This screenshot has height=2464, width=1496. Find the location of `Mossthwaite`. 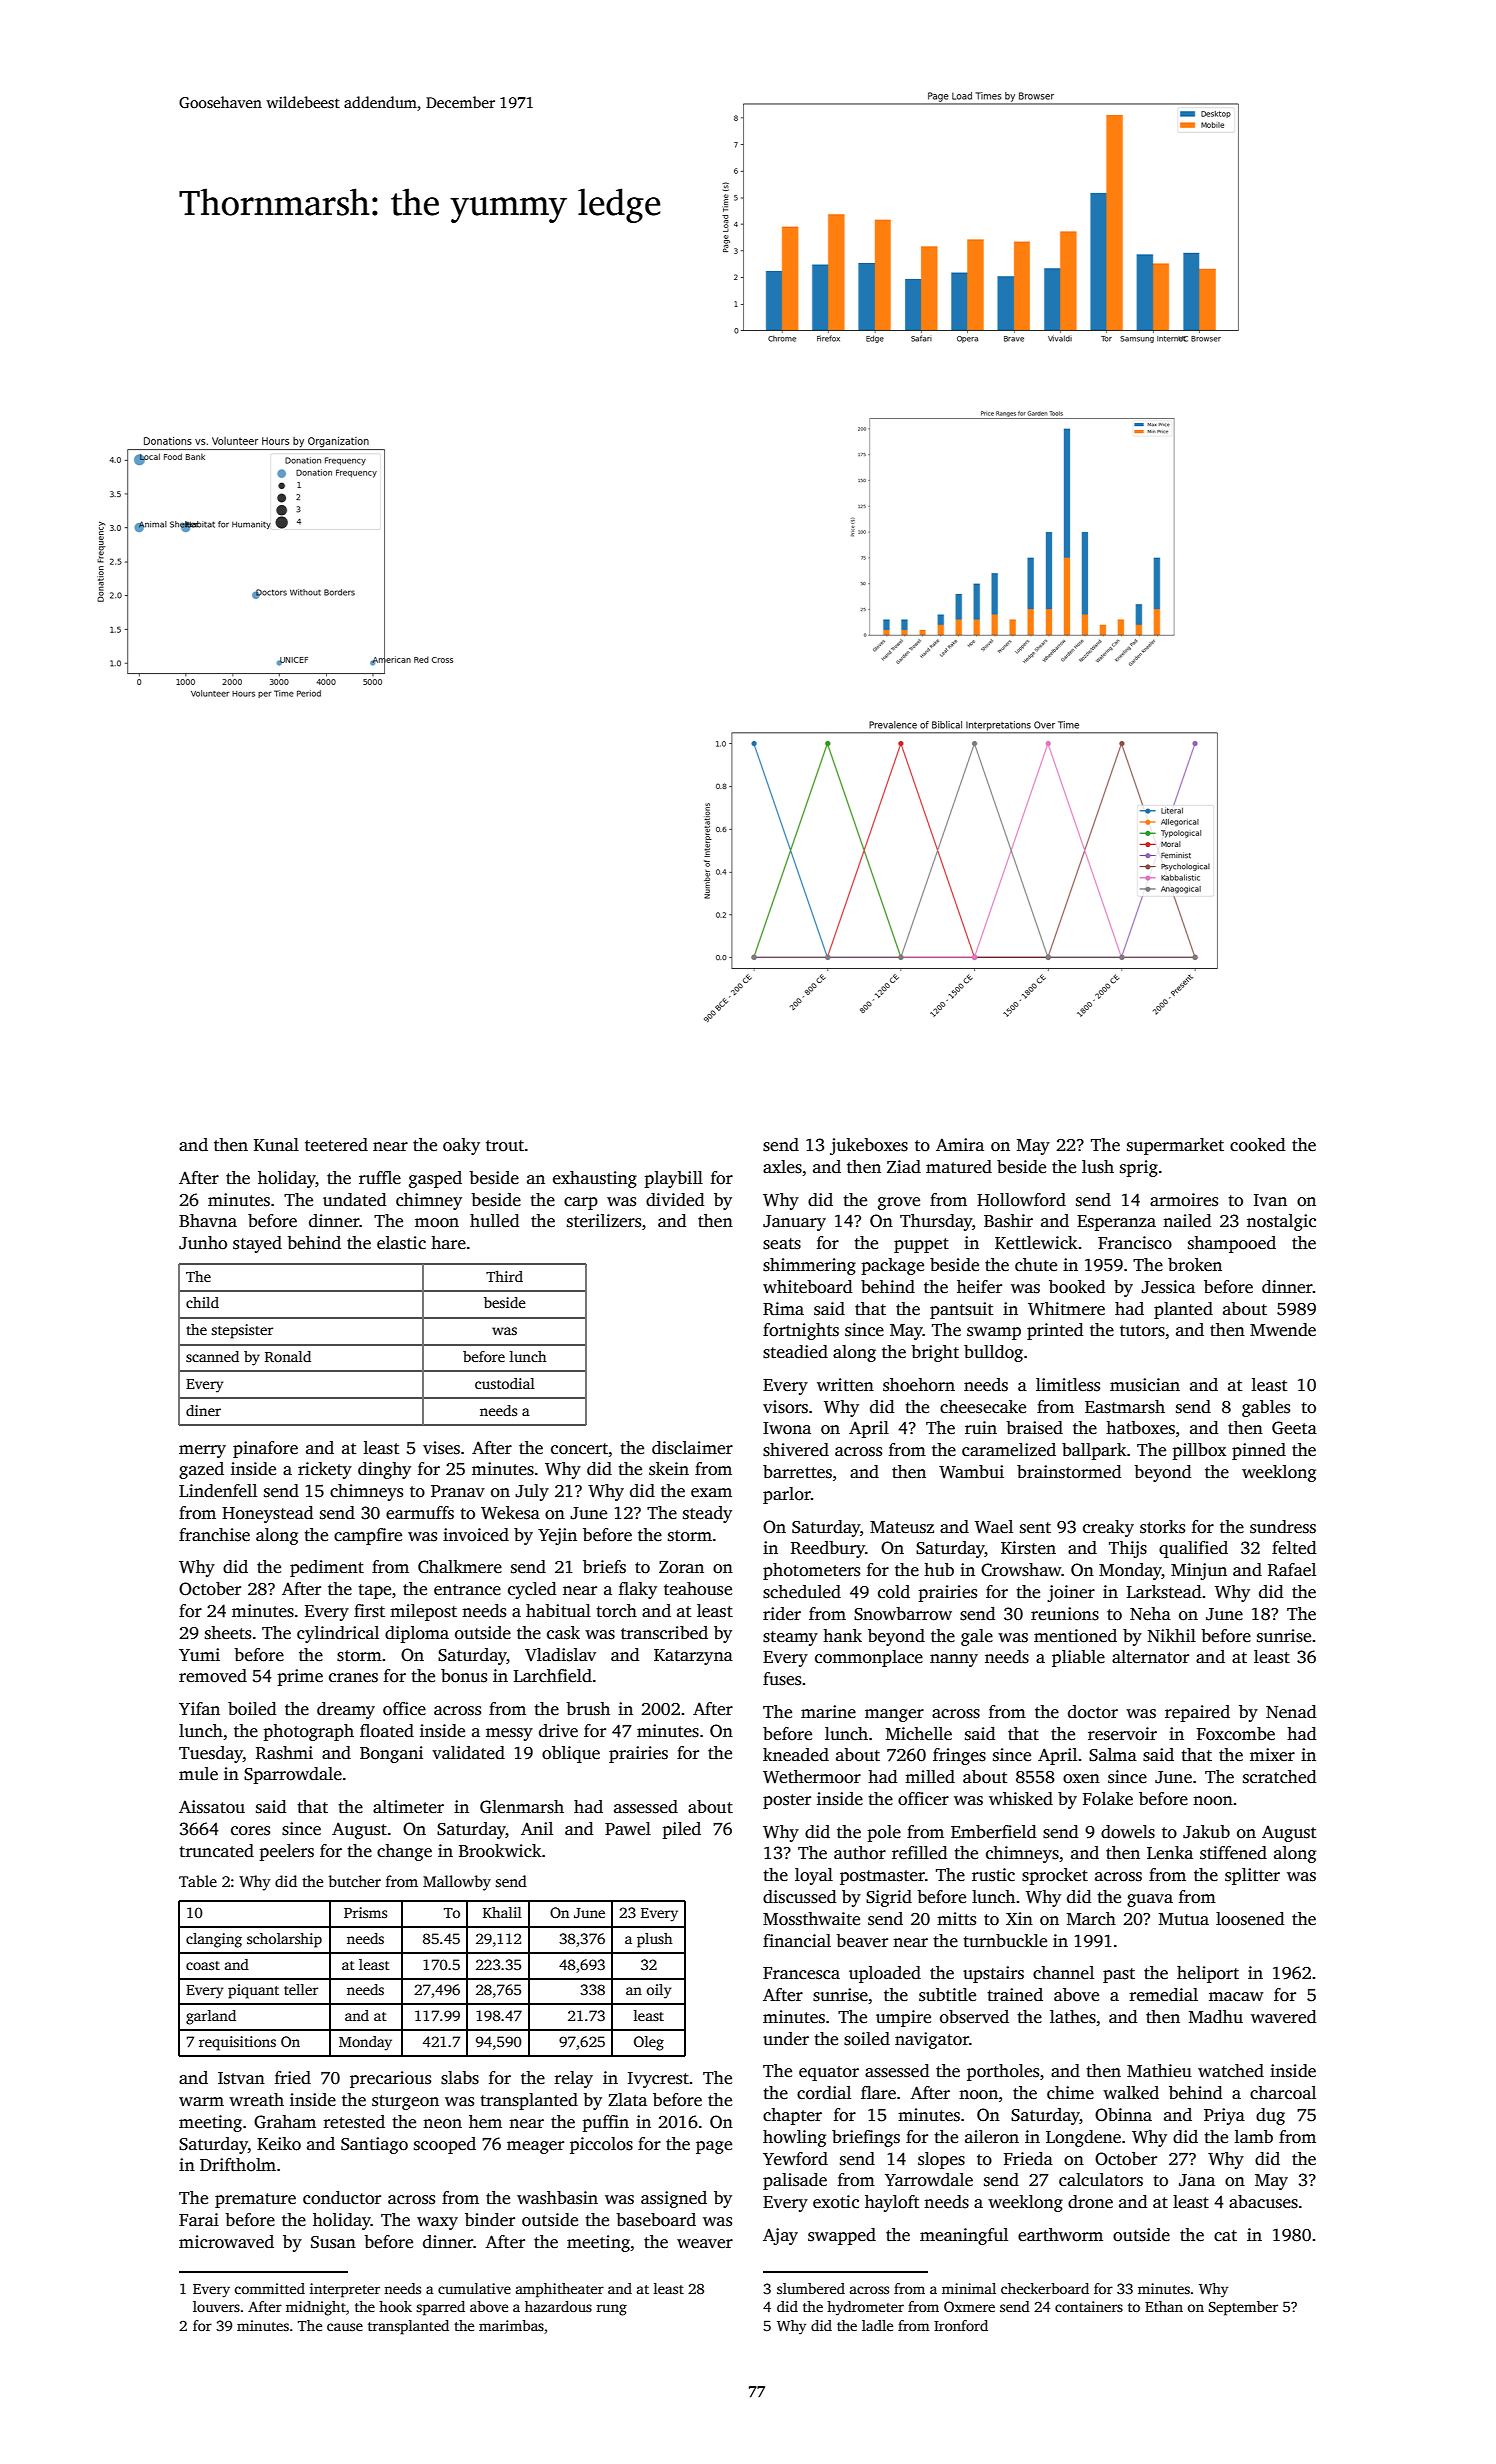

Mossthwaite is located at coordinates (811, 1919).
